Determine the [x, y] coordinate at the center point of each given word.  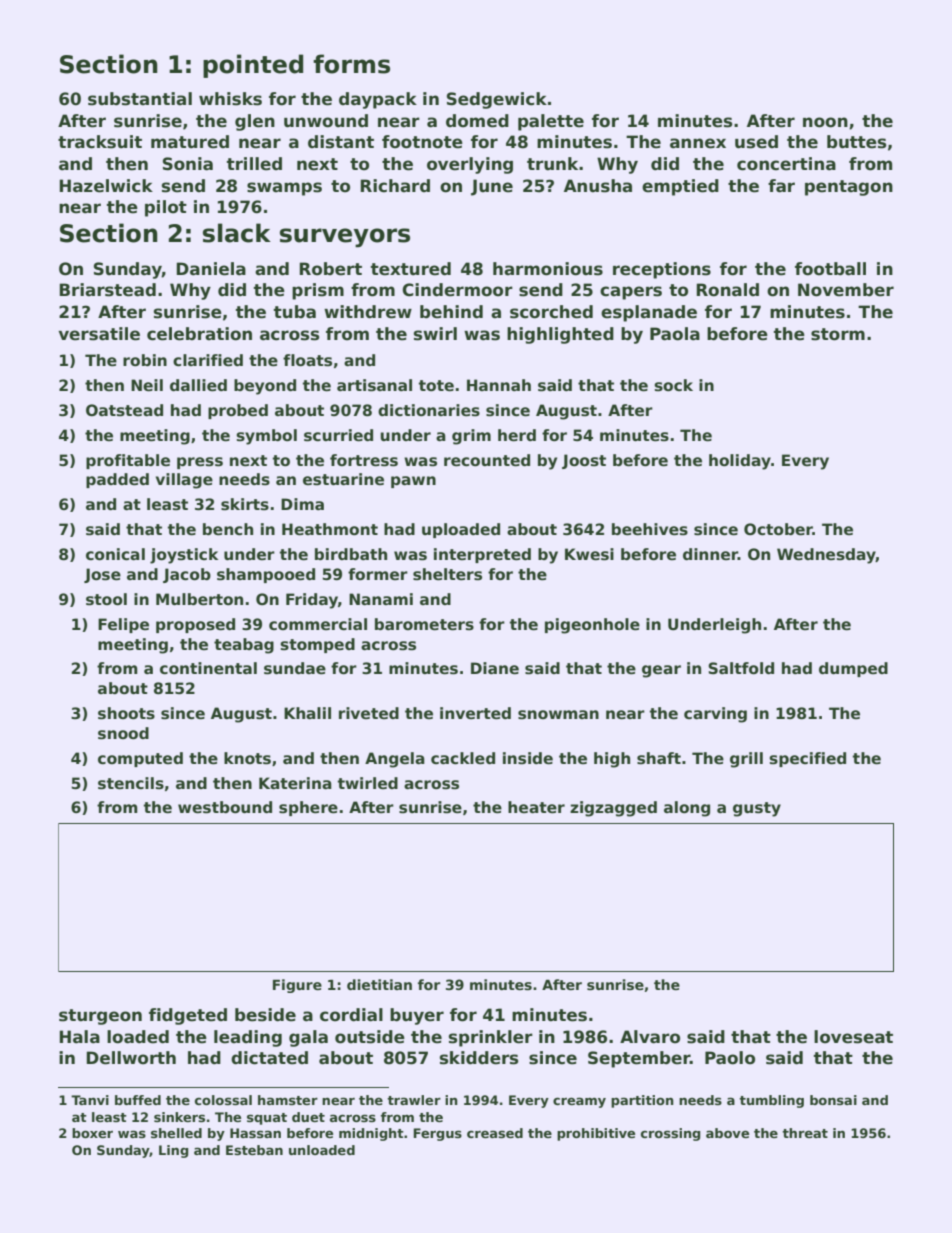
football [830, 269]
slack [237, 233]
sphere [308, 808]
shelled [176, 1133]
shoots [126, 713]
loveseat [853, 1037]
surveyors [345, 238]
